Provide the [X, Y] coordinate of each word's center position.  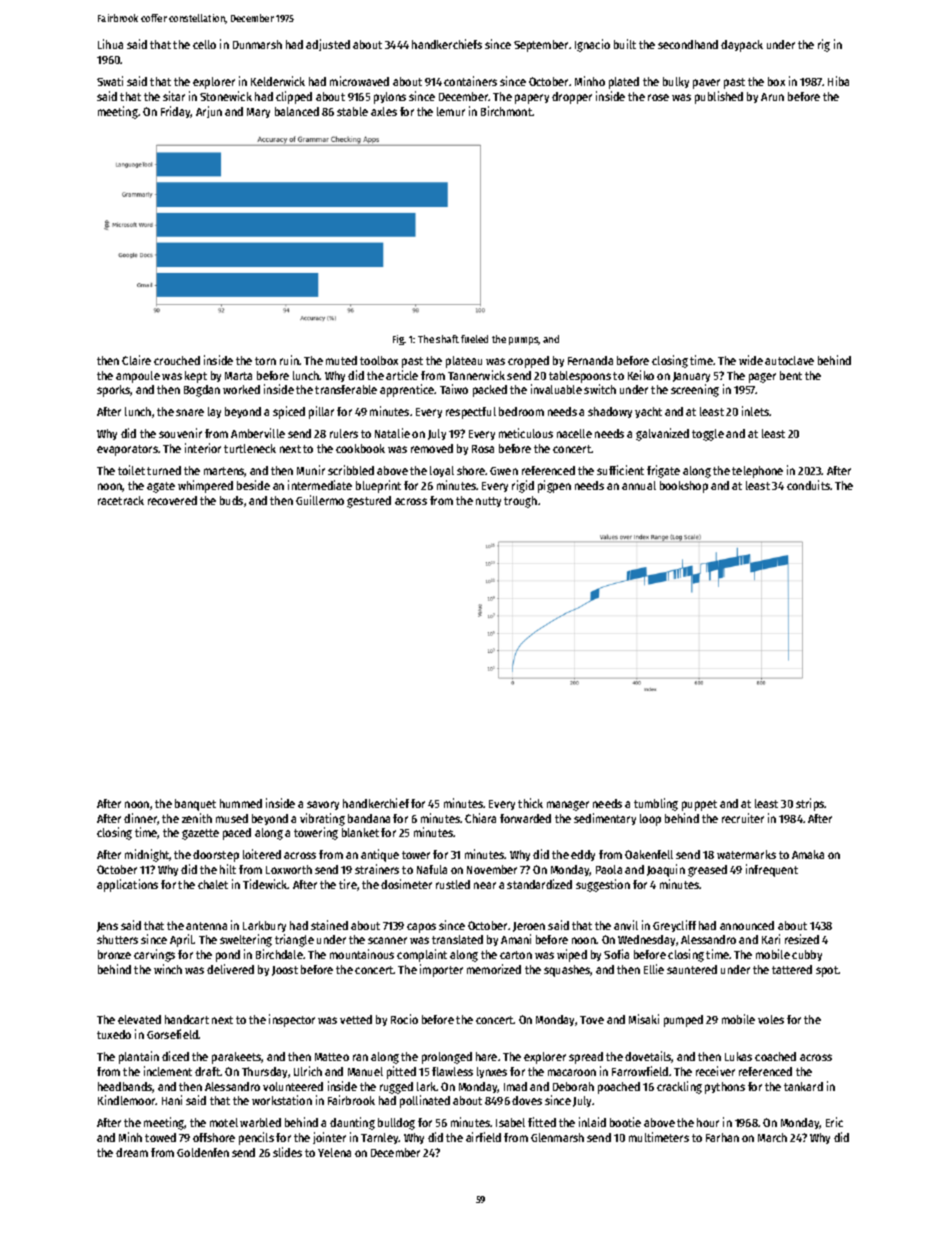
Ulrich [308, 1071]
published [719, 97]
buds [231, 500]
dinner [141, 819]
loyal [442, 471]
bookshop [684, 487]
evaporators [127, 450]
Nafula [432, 869]
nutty [488, 502]
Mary [258, 113]
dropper [572, 98]
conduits [808, 485]
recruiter [743, 818]
